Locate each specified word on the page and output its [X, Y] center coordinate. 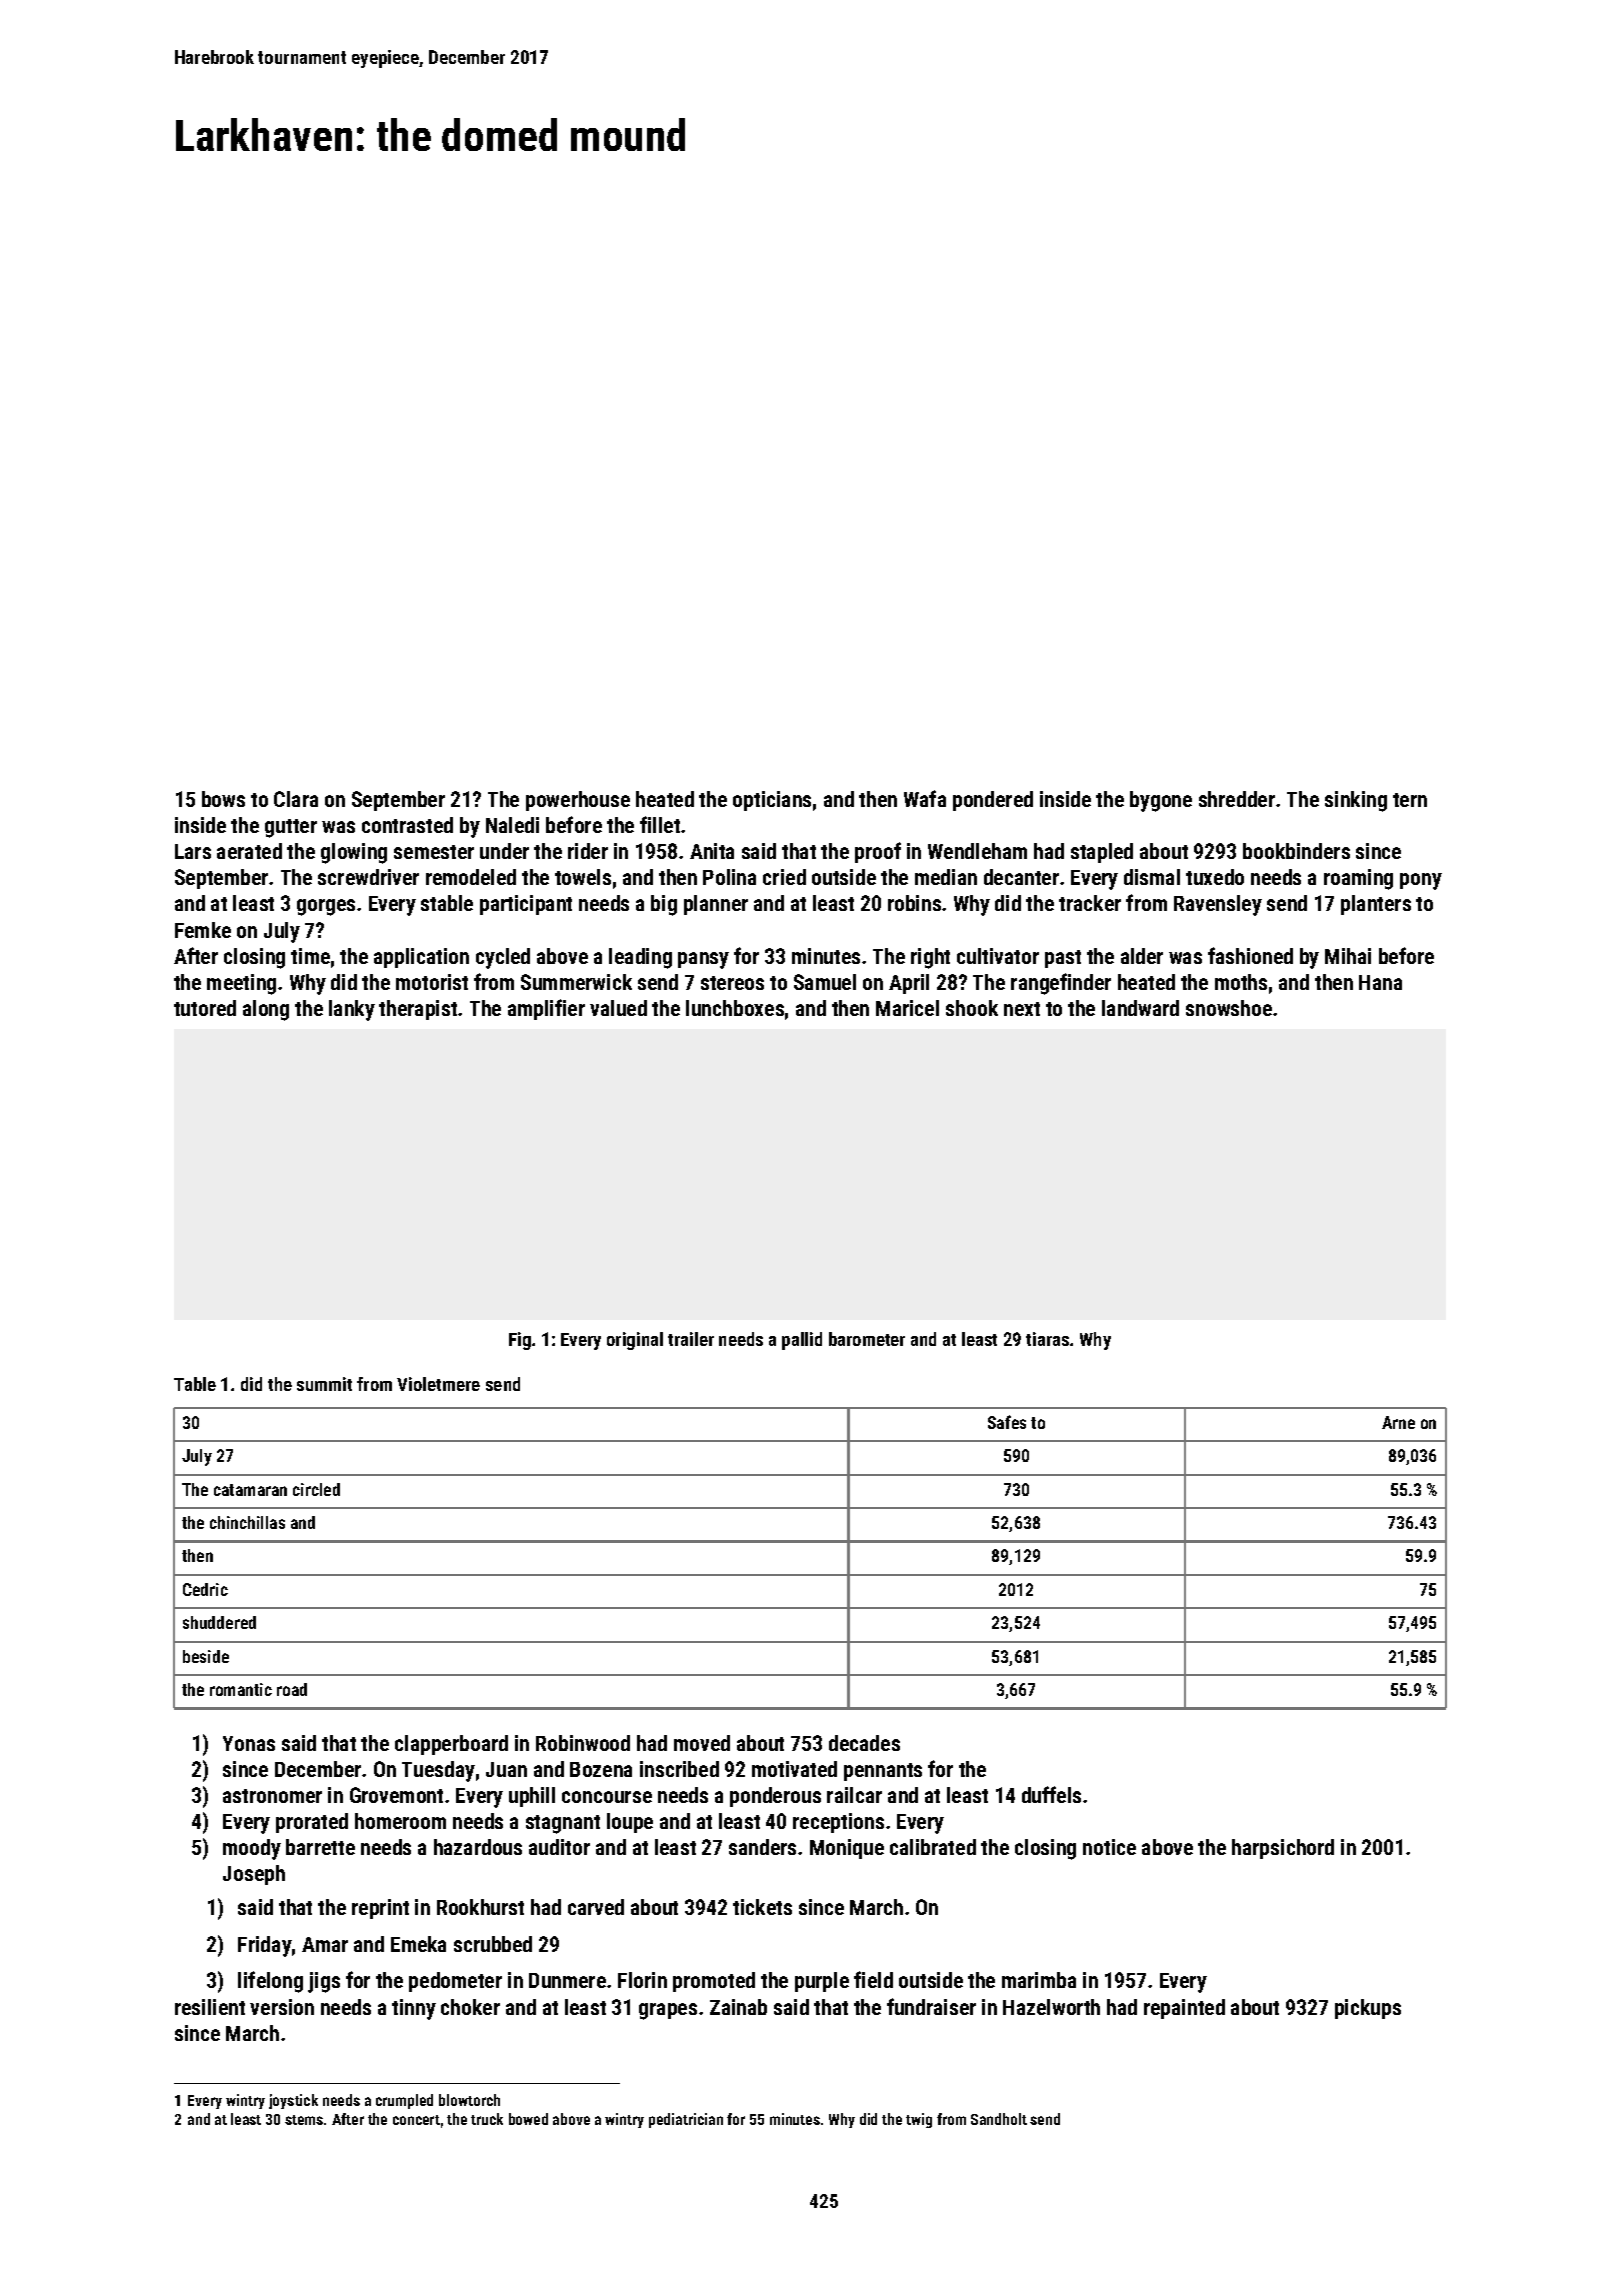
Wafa [925, 798]
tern [1410, 800]
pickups [1368, 2009]
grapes [668, 2011]
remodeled [471, 877]
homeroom [400, 1821]
